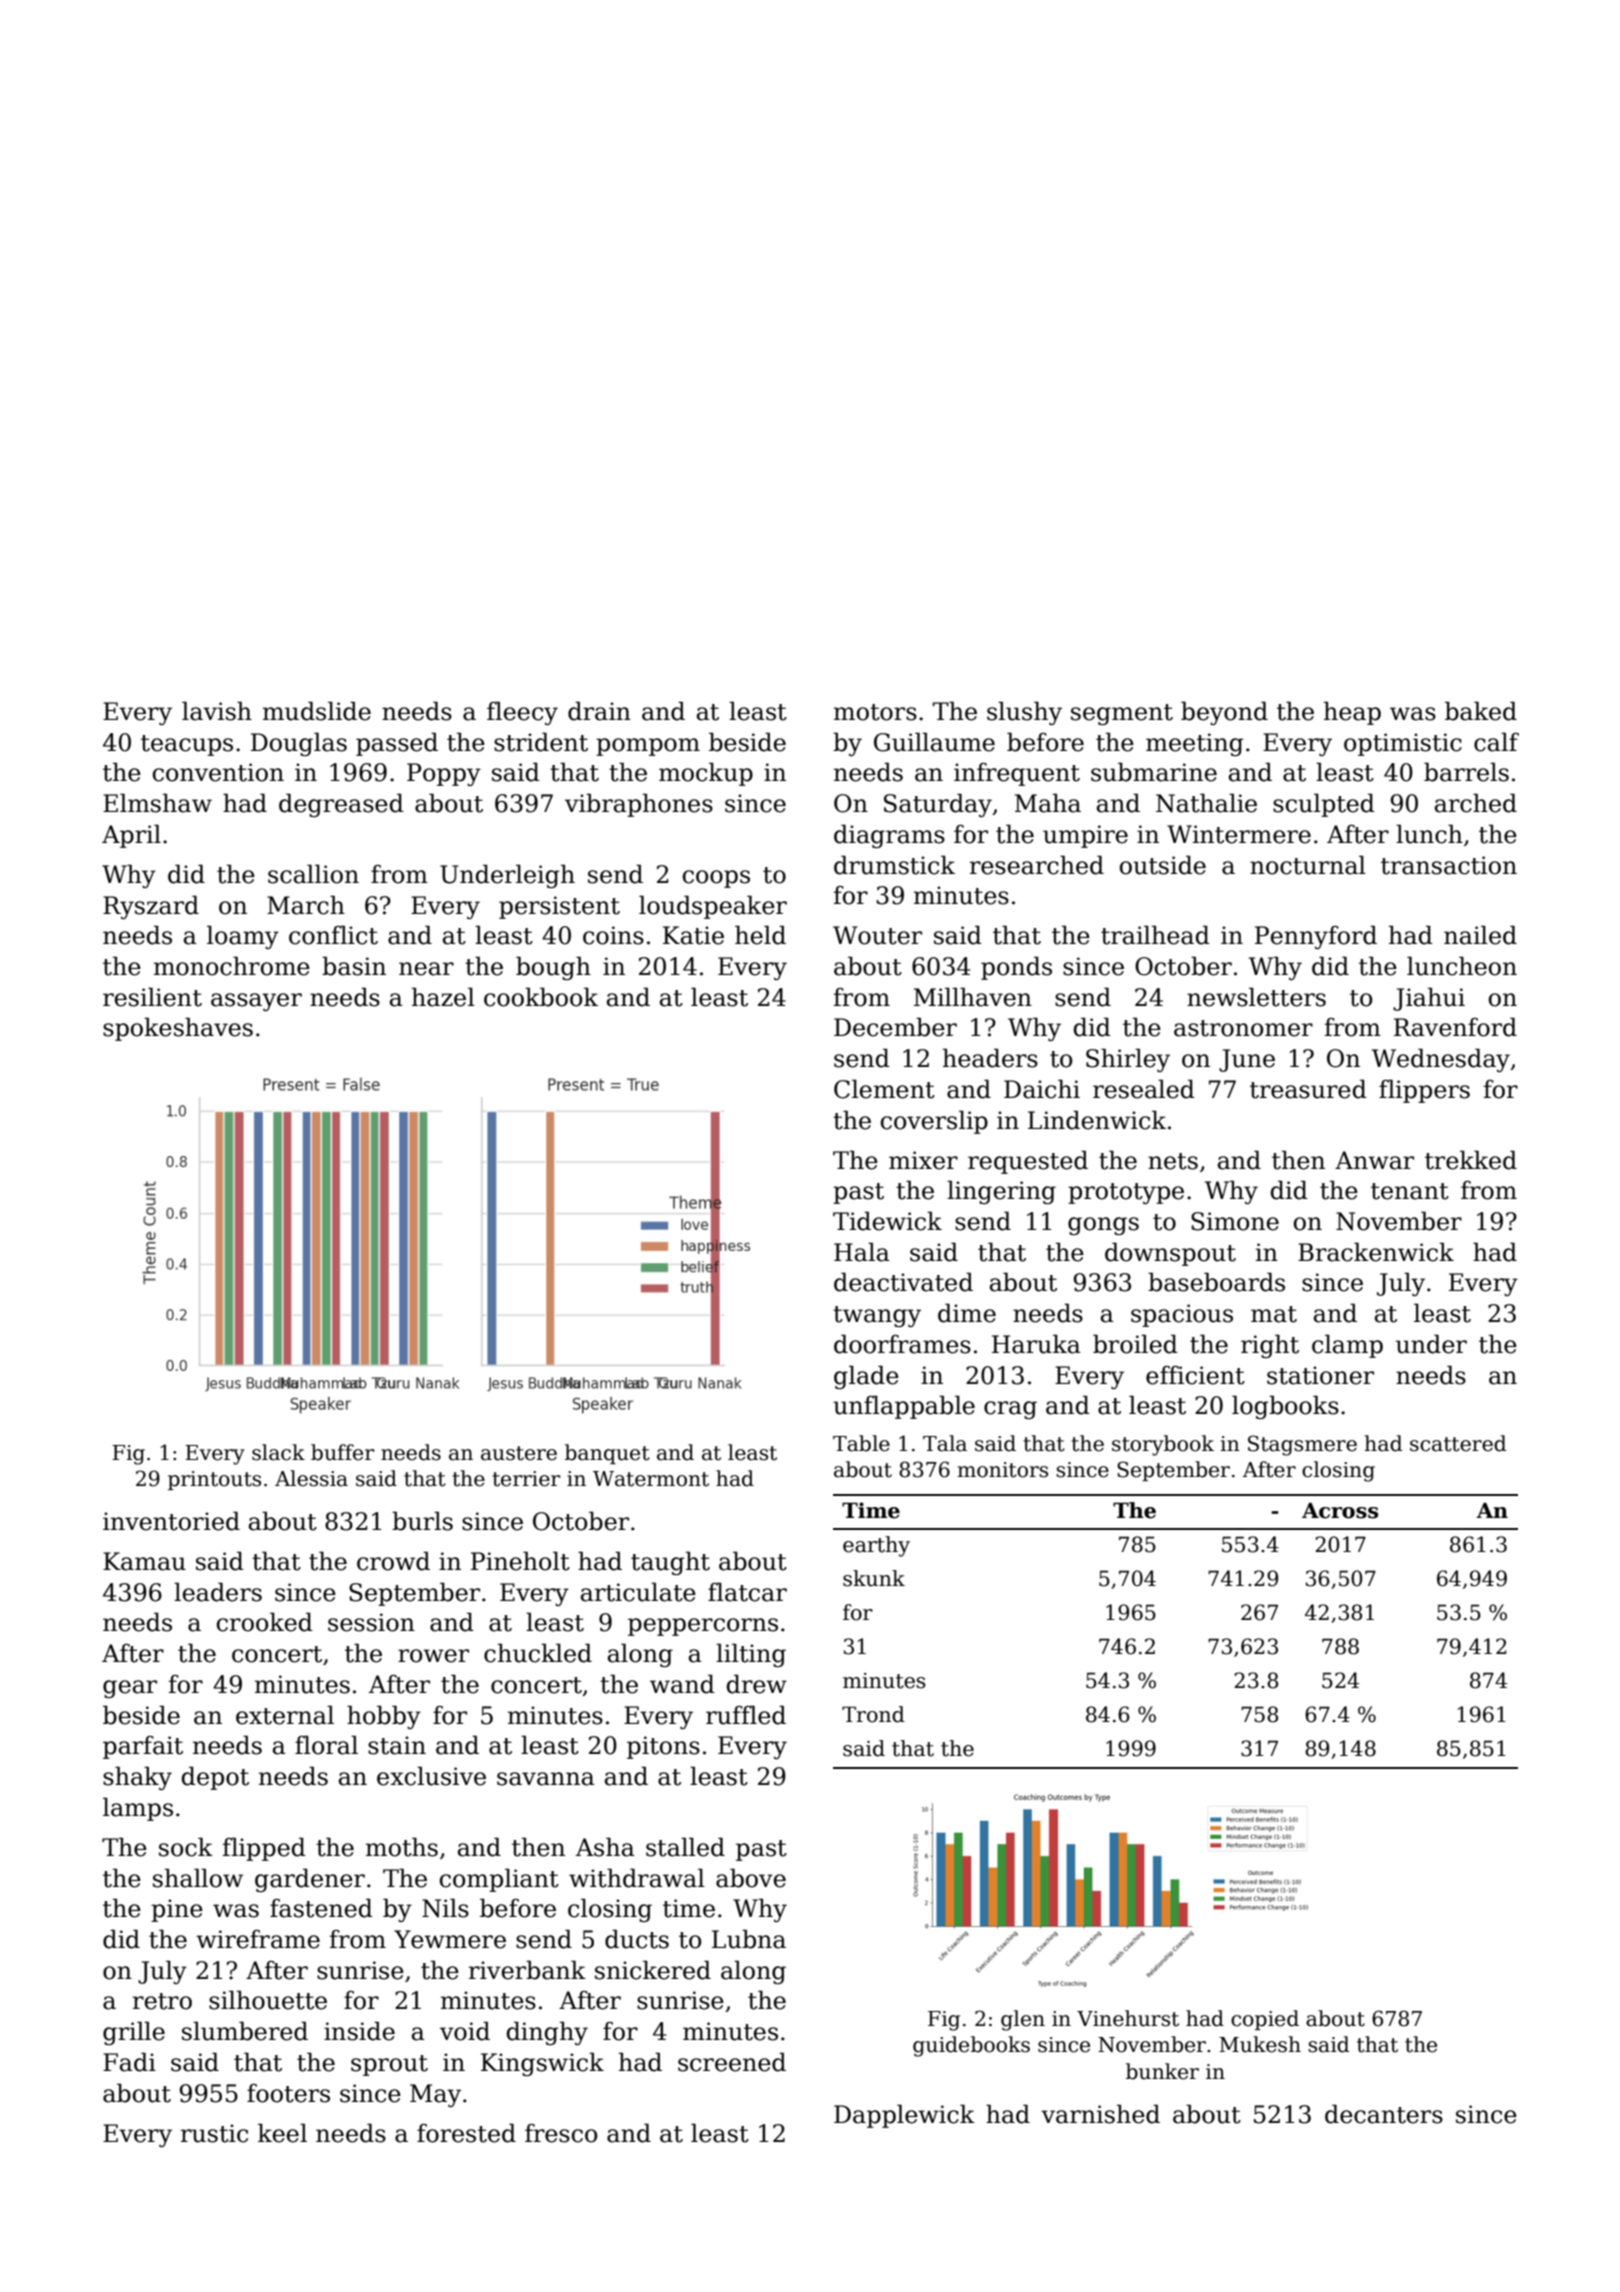 This image has height=2292, width=1620. Describe the element at coordinates (162, 2001) in the image. I see `retro` at that location.
